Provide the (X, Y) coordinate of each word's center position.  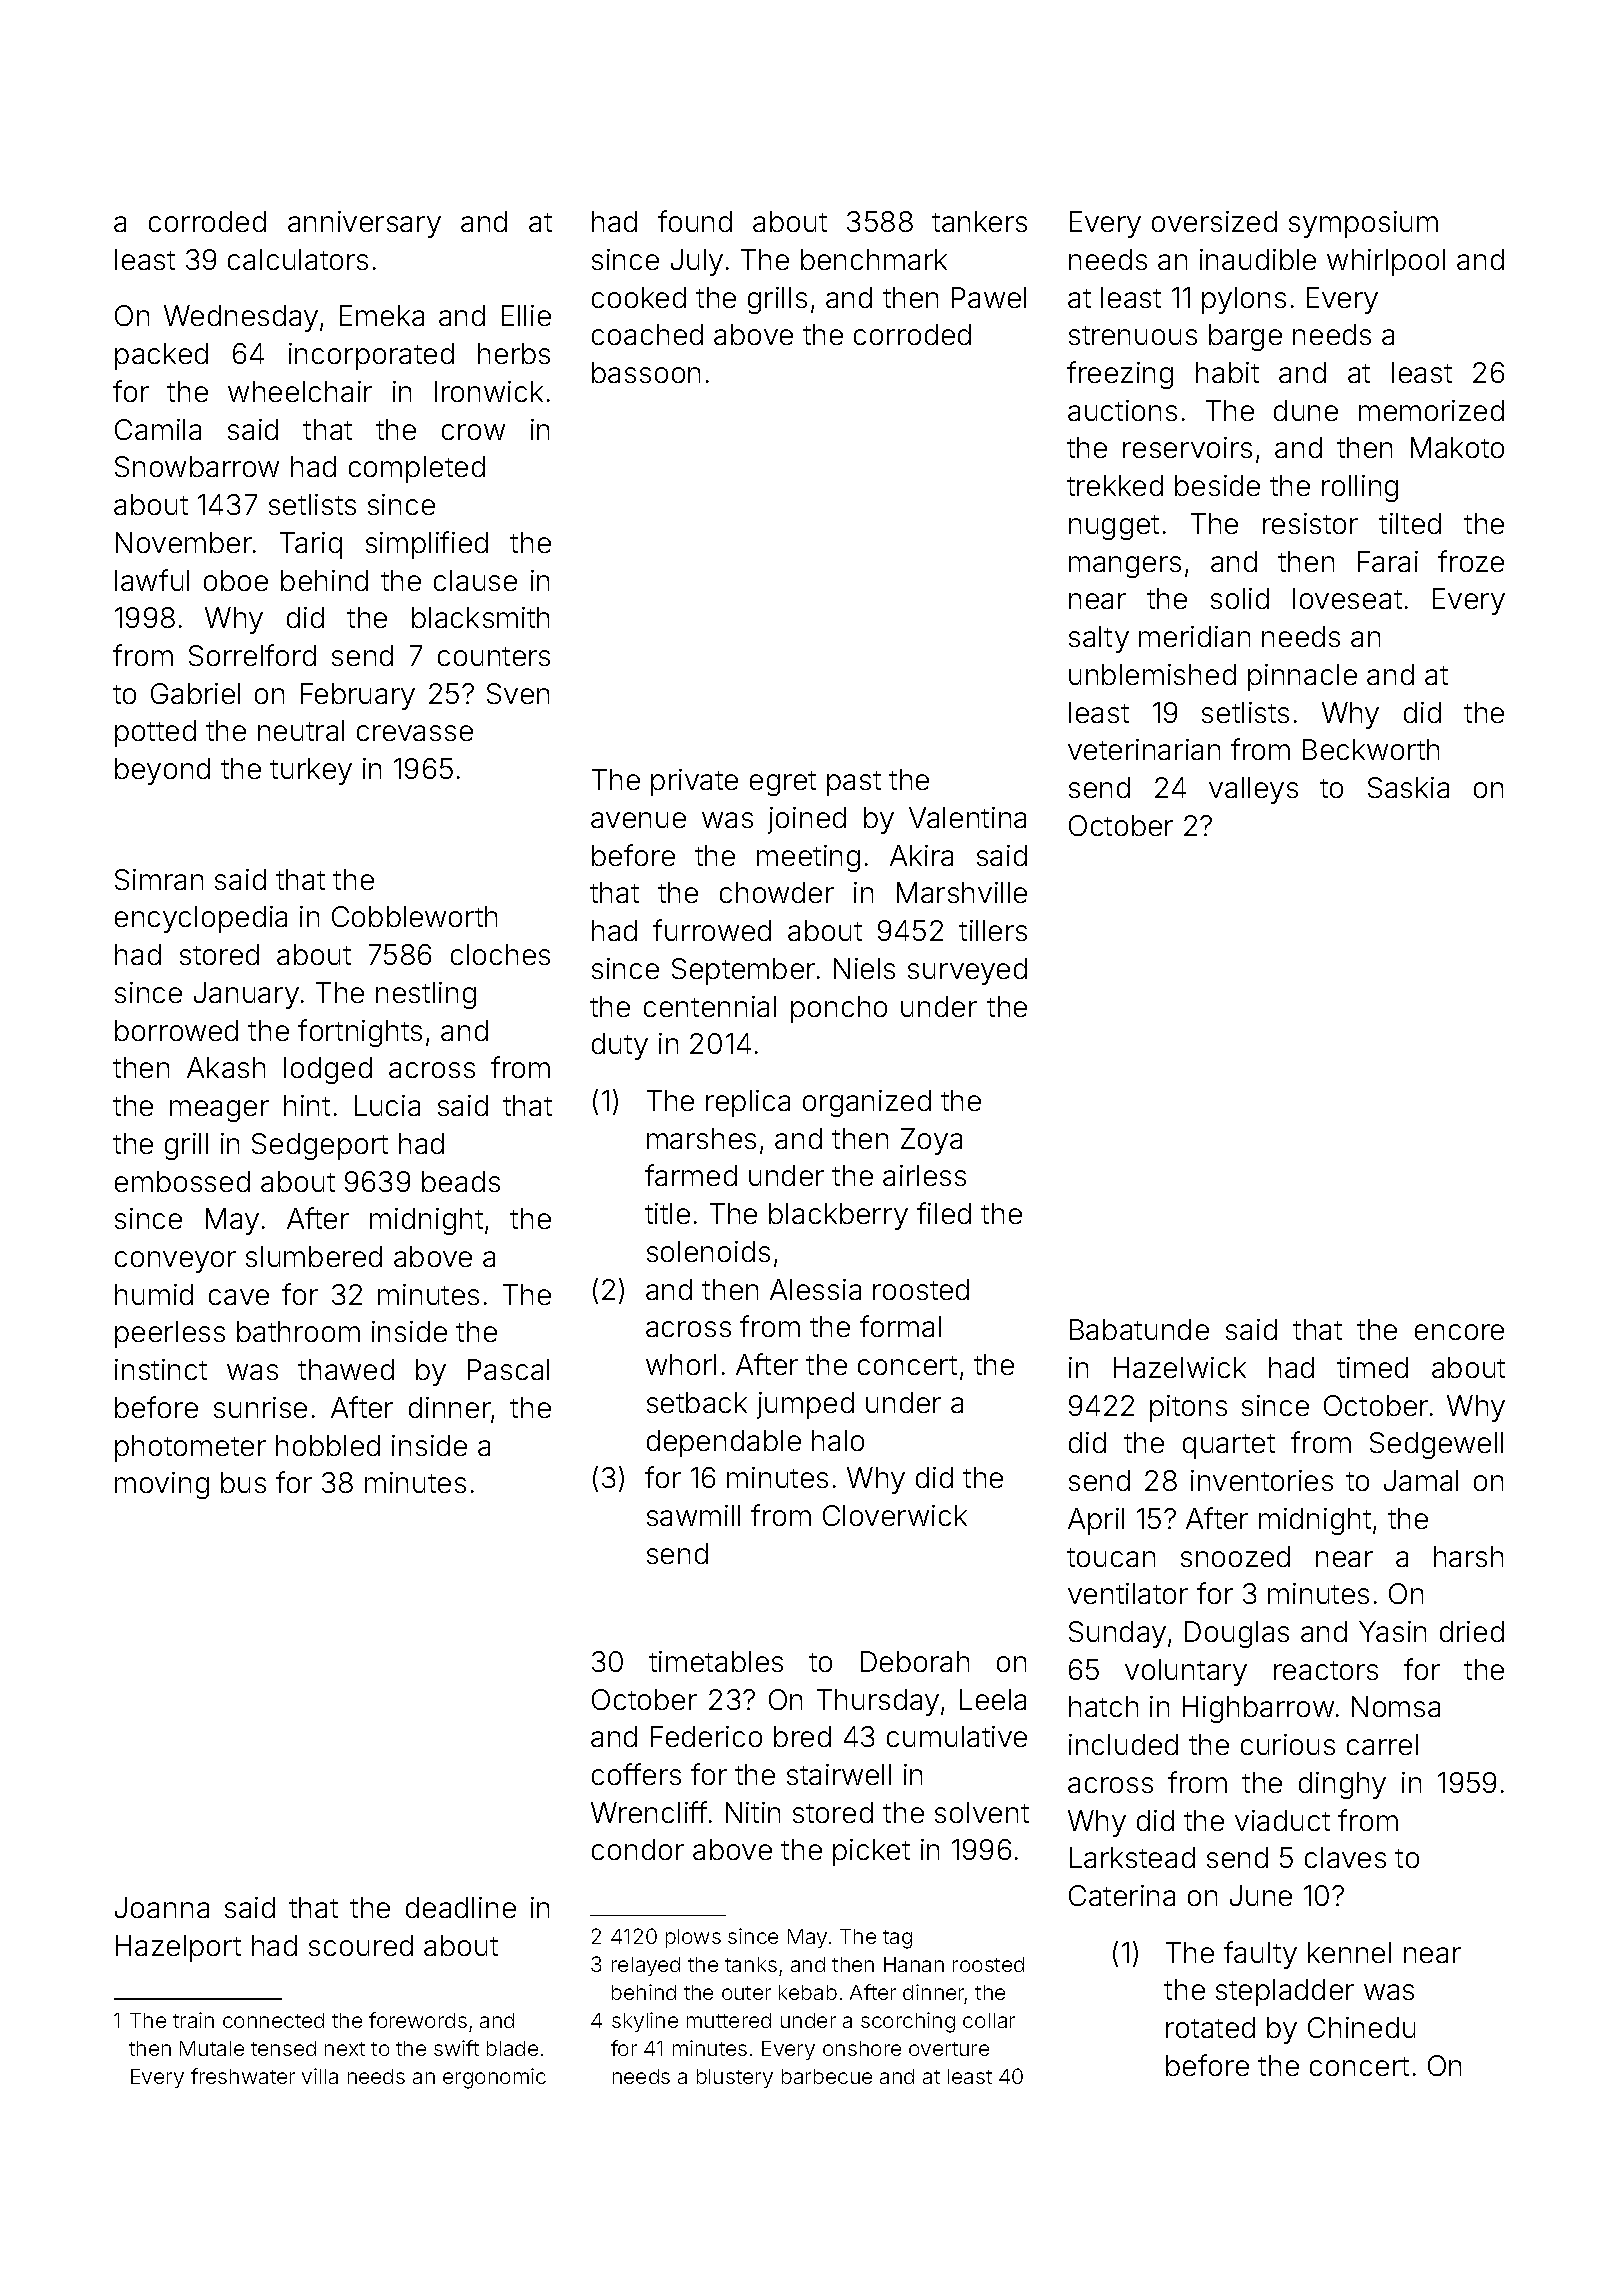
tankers (979, 221)
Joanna (162, 1907)
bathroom (298, 1331)
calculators (298, 259)
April (1096, 1521)
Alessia (815, 1289)
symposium (1363, 224)
